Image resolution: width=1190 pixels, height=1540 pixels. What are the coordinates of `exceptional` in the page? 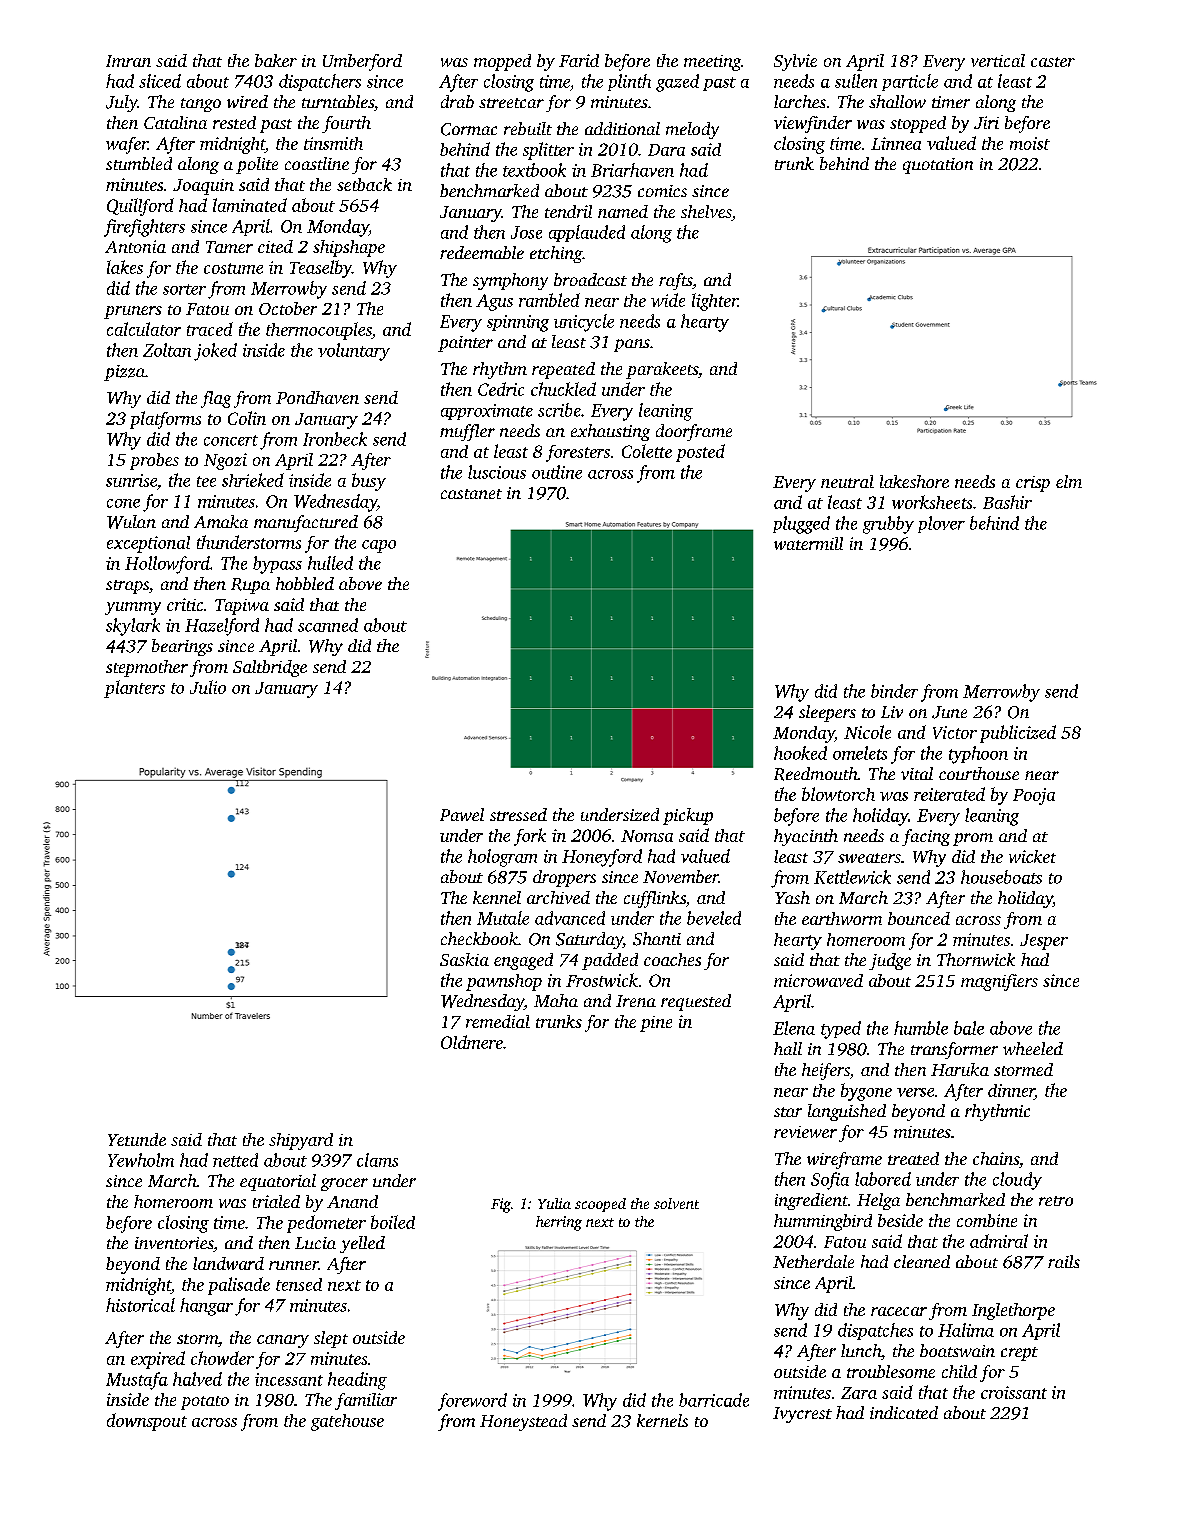 It's located at (148, 544).
